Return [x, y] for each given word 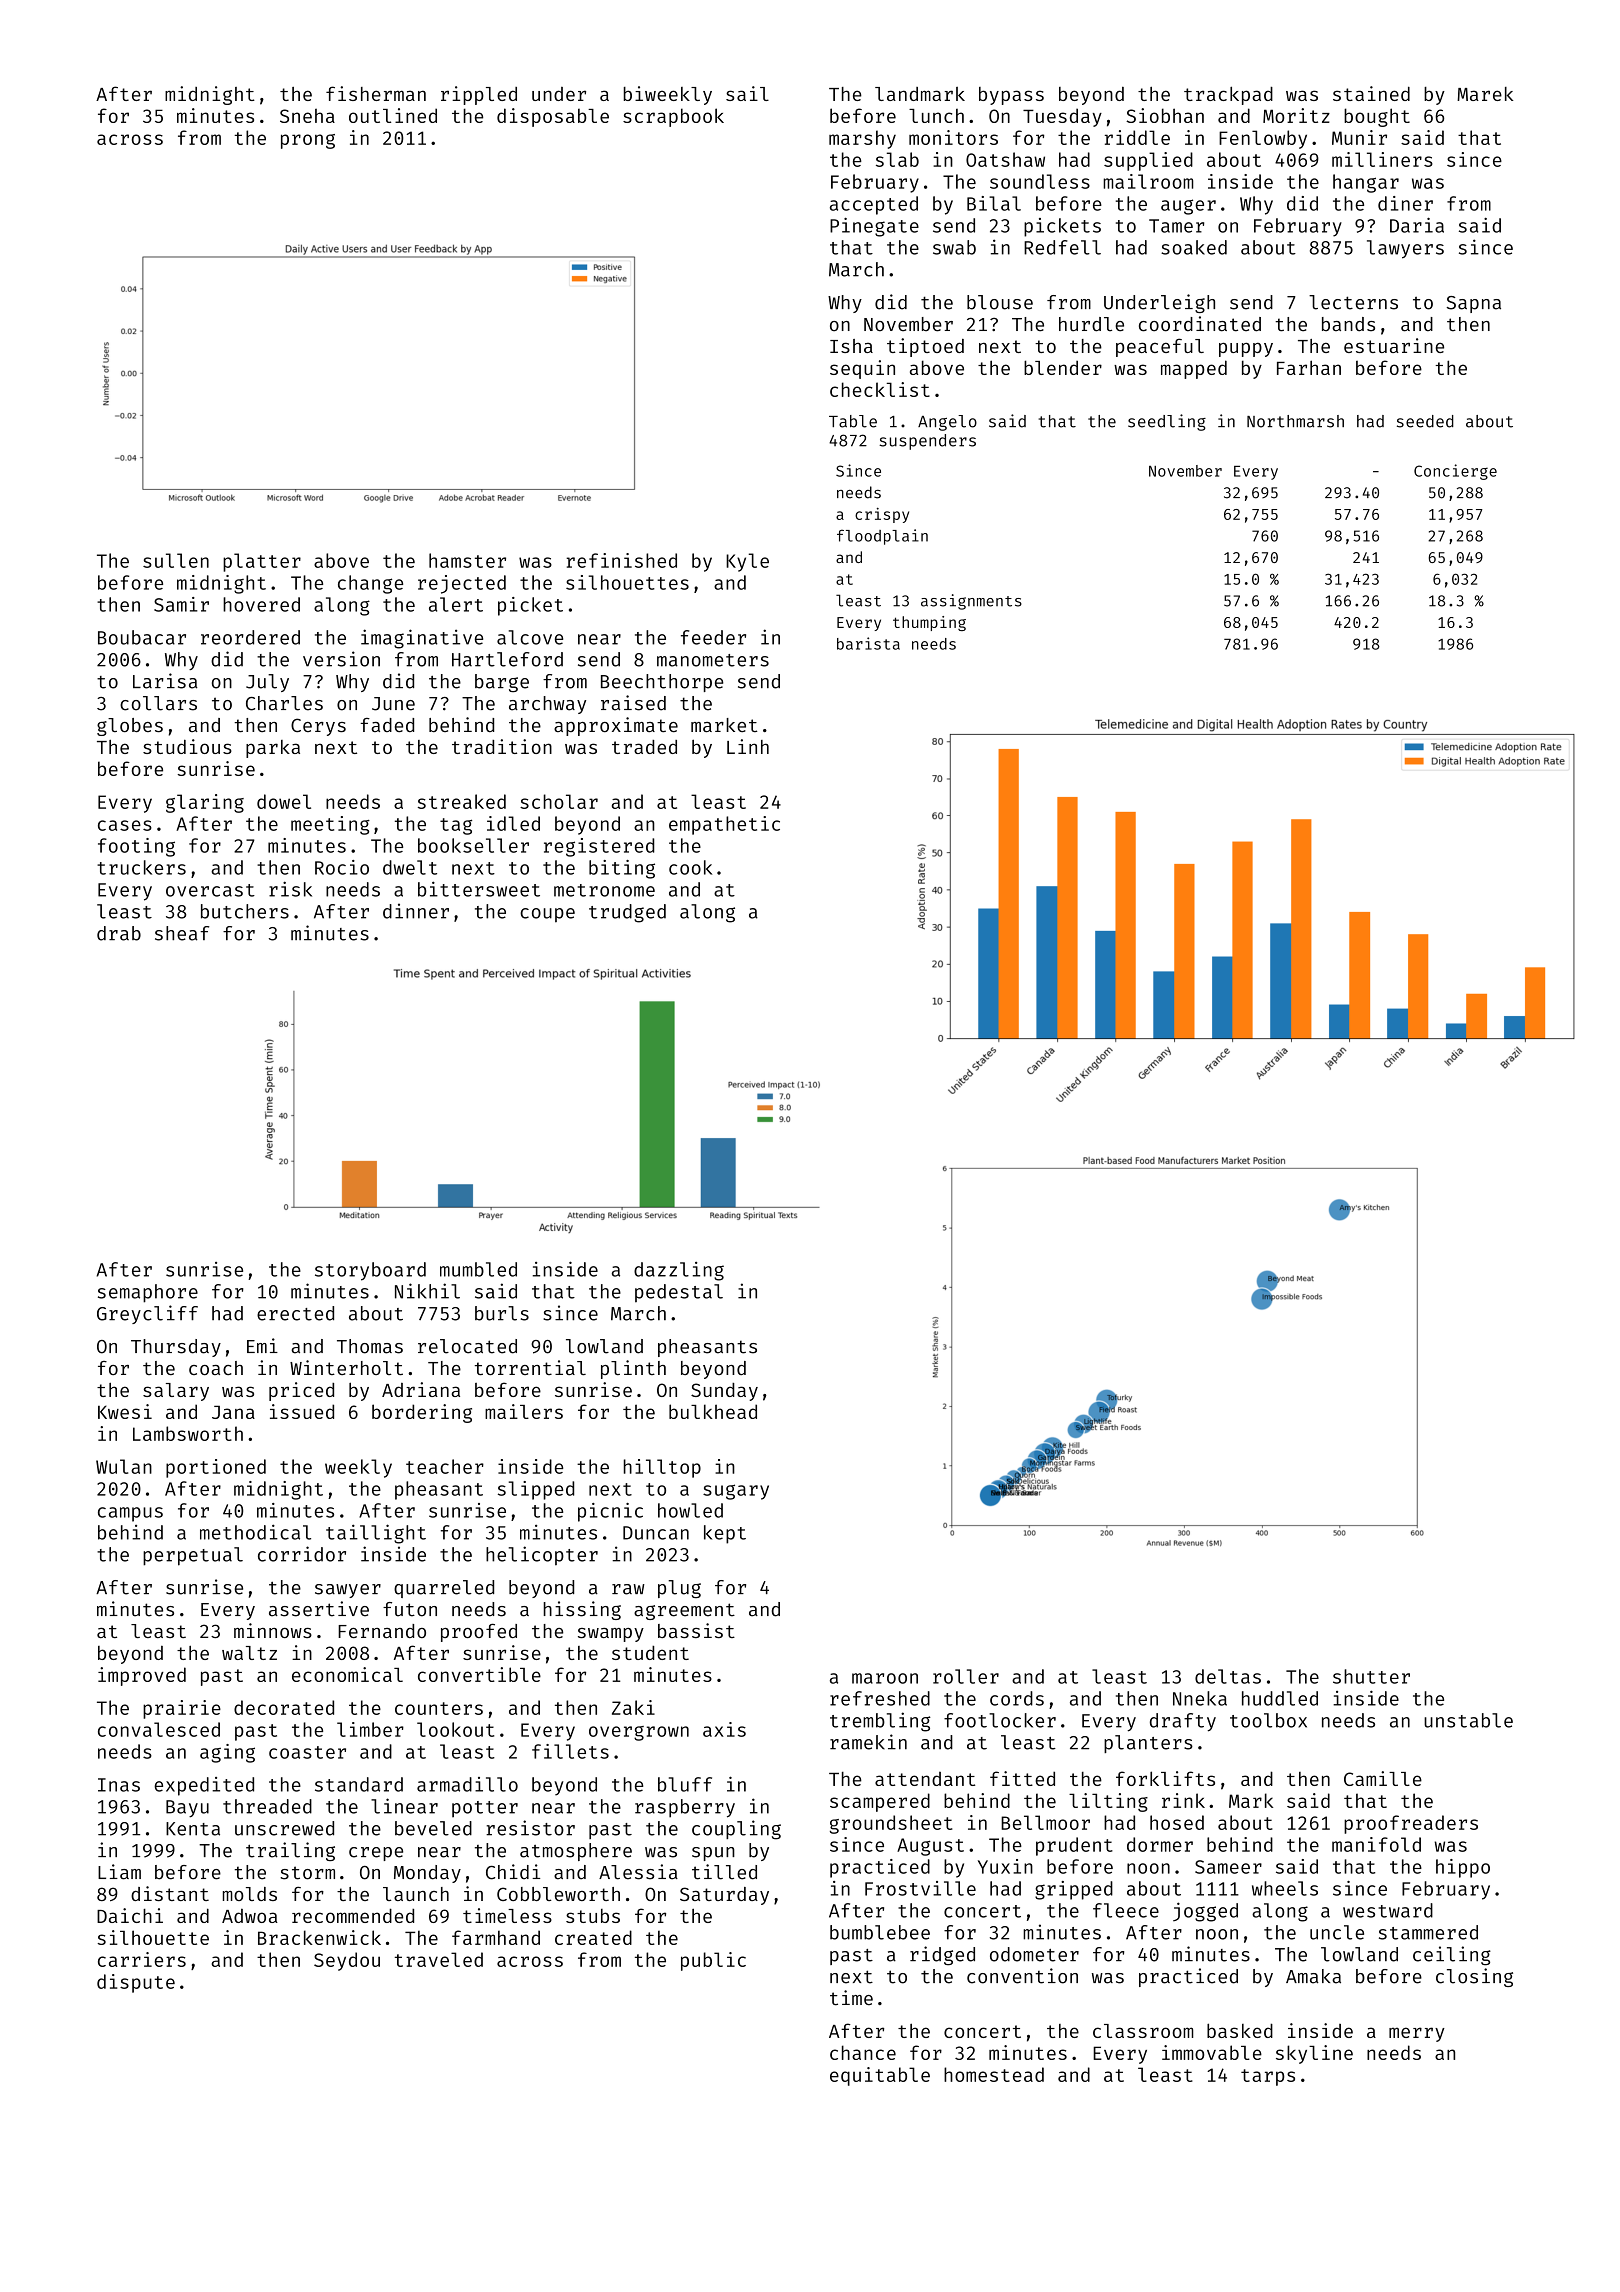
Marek [1485, 94]
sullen [176, 560]
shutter [1371, 1676]
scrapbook [673, 117]
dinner [416, 911]
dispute [136, 1983]
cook [690, 867]
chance [863, 2052]
